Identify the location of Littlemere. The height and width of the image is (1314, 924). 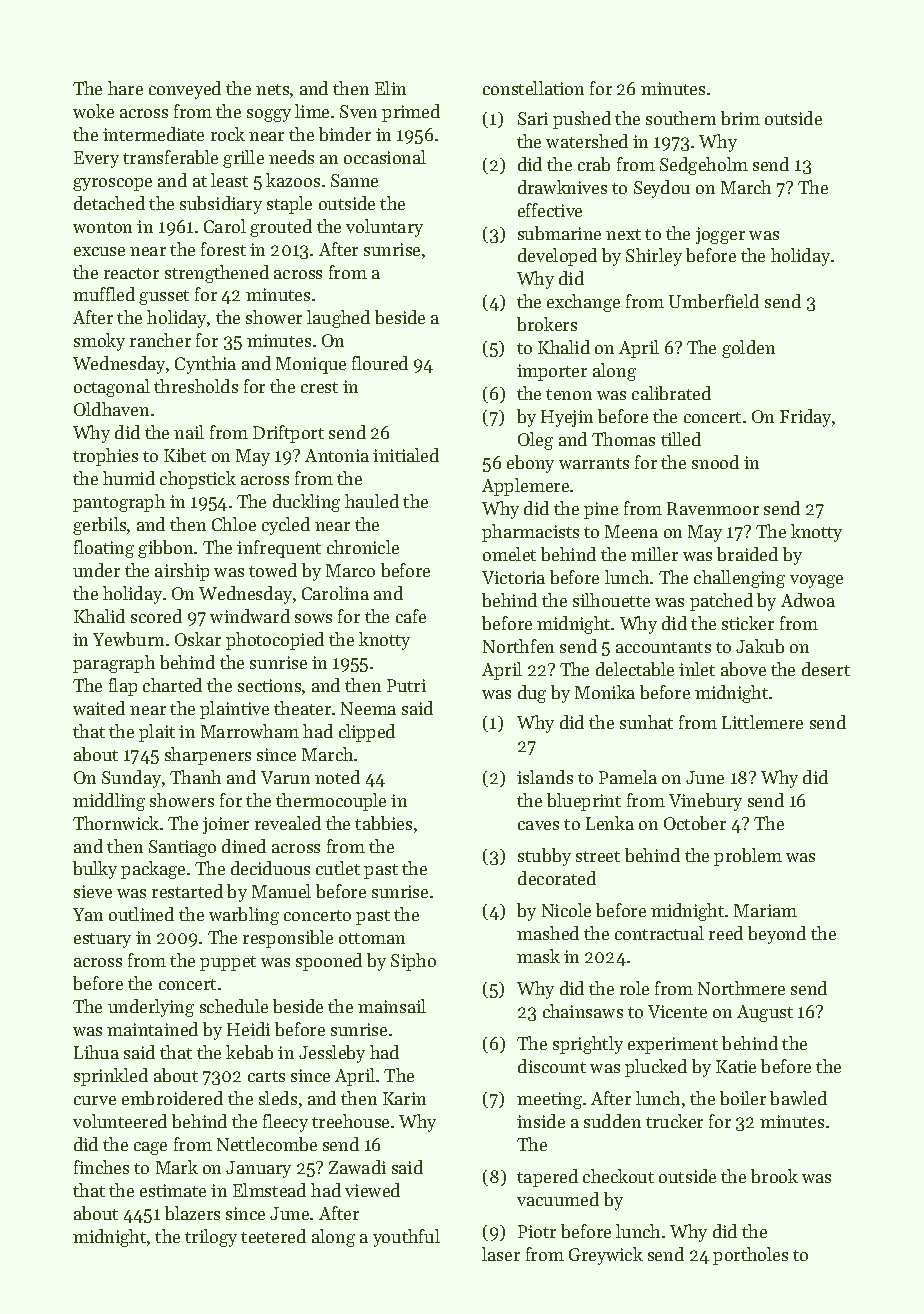
(762, 722).
